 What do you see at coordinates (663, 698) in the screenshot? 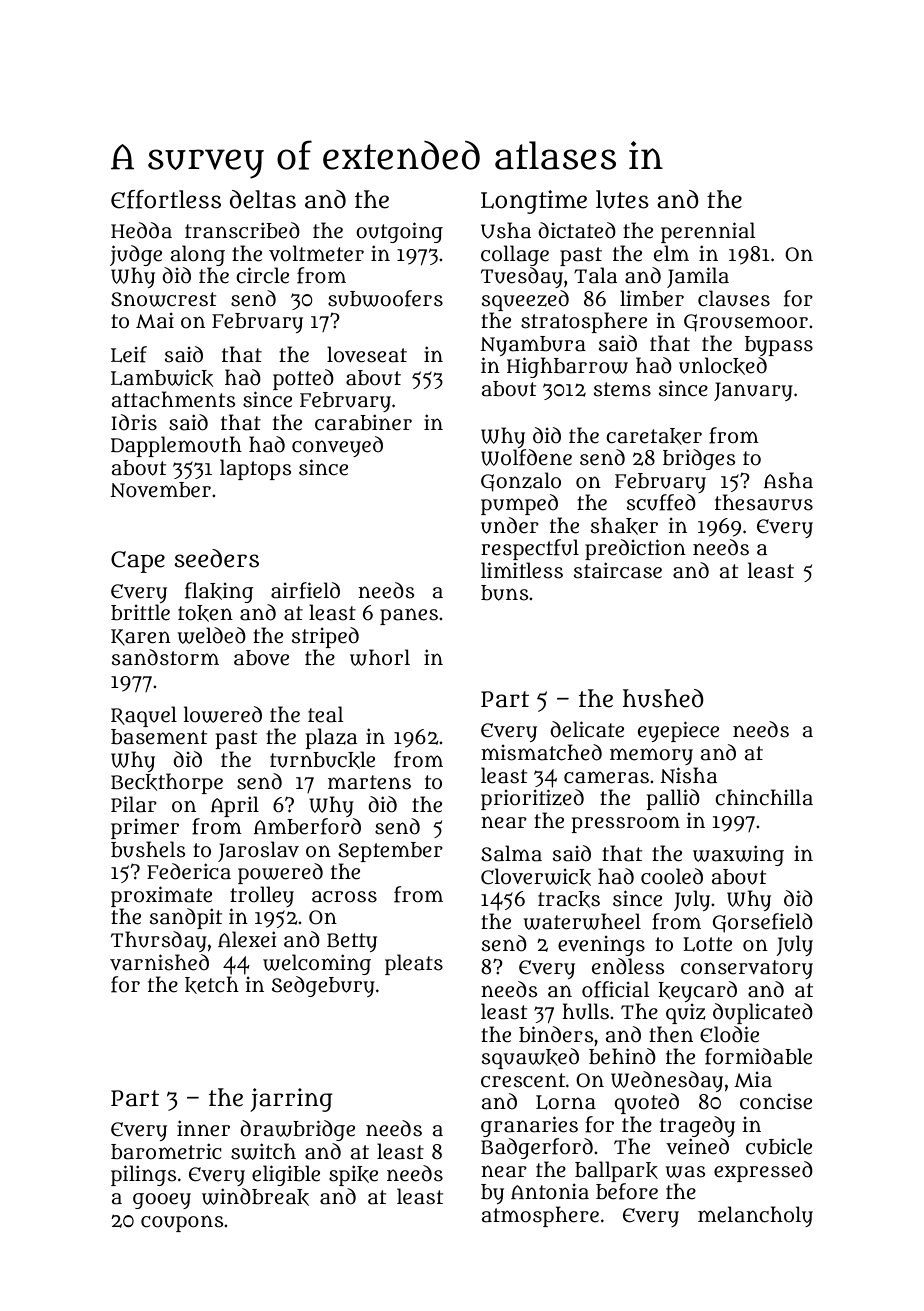
I see `hushed` at bounding box center [663, 698].
